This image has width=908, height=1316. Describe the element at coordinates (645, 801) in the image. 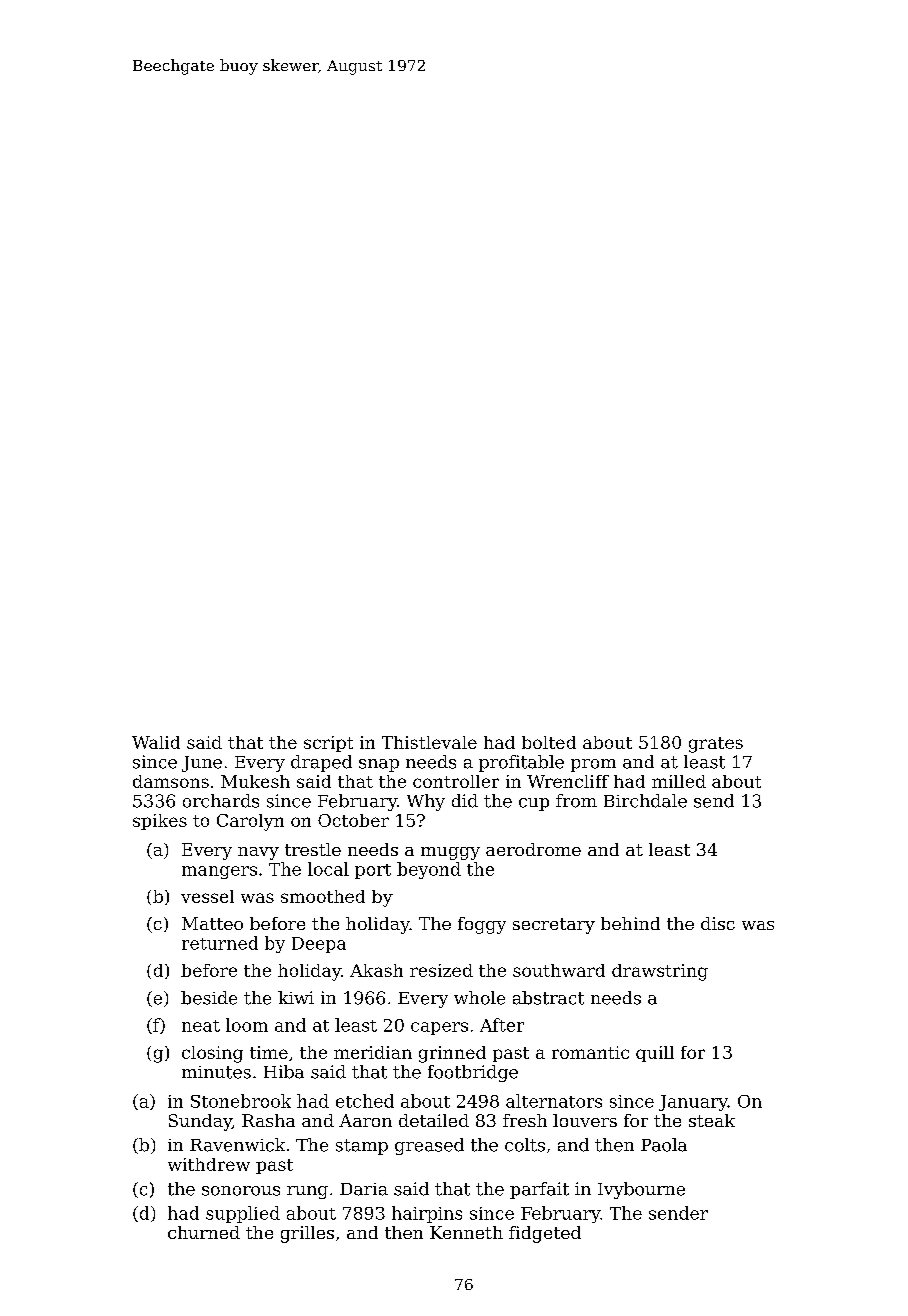

I see `Birchdale` at that location.
